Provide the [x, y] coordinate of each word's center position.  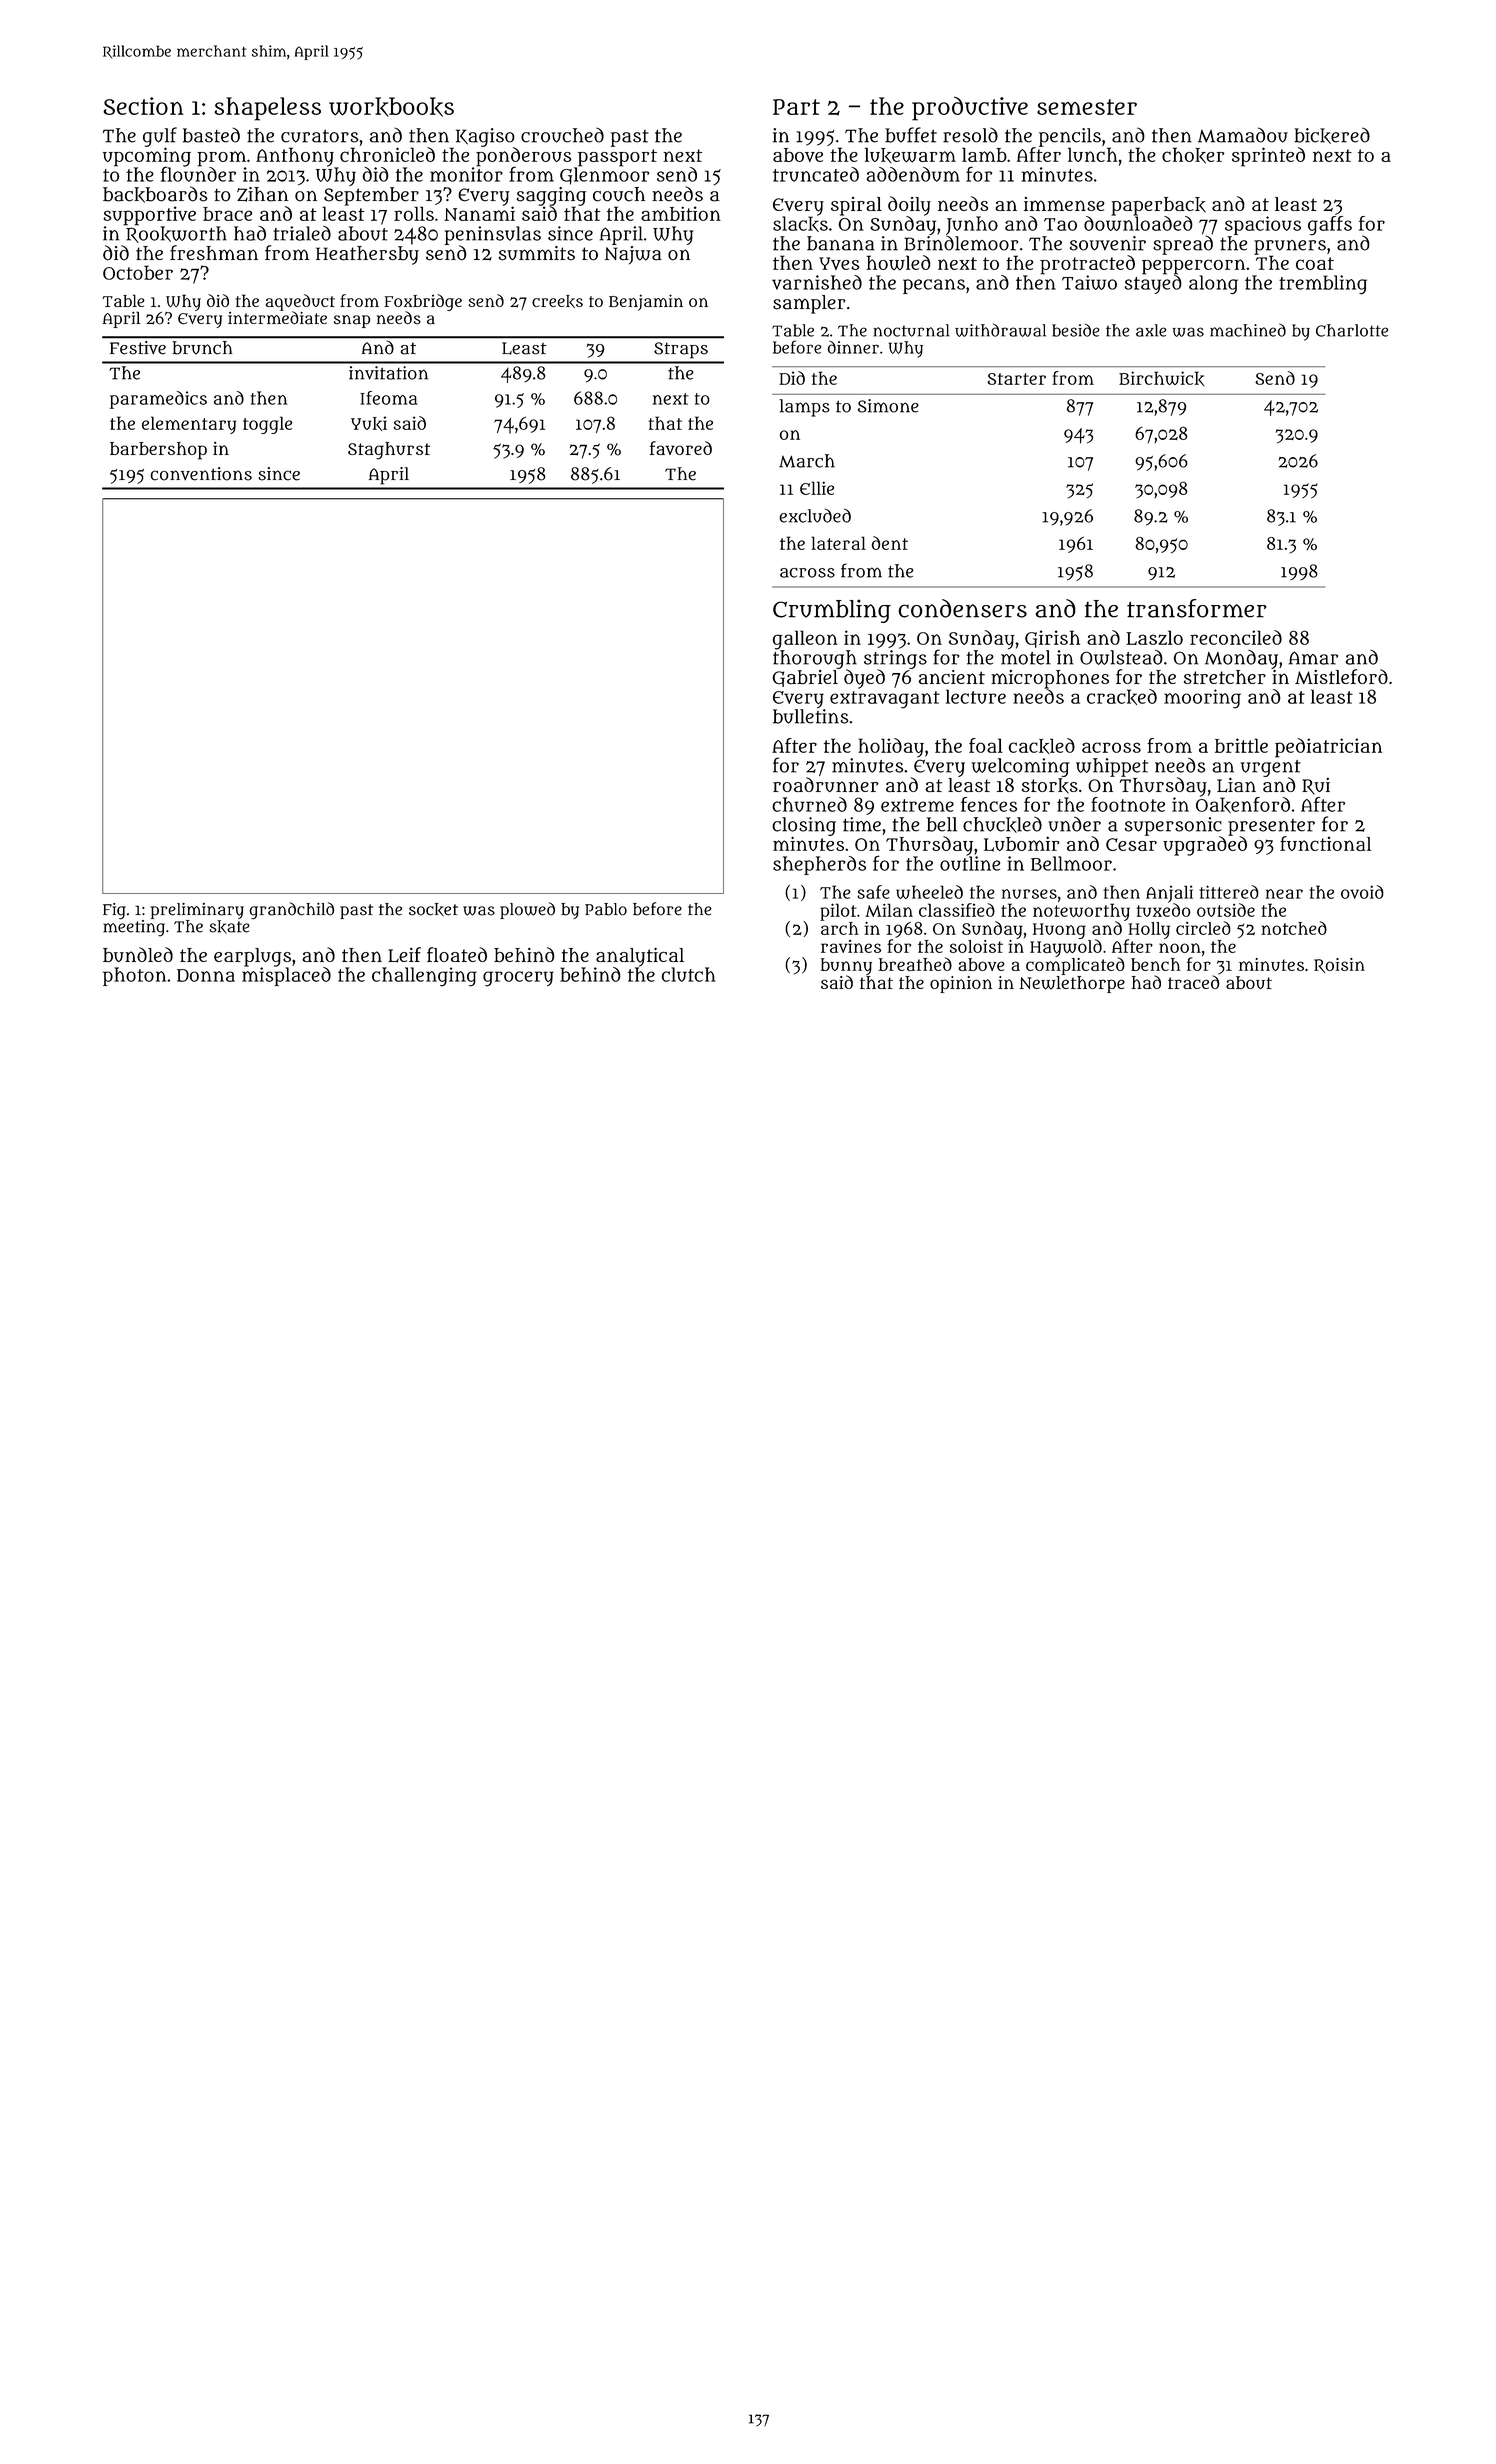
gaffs [1330, 226]
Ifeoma [389, 398]
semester [1087, 107]
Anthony [295, 157]
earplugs [252, 957]
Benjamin [646, 302]
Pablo [606, 909]
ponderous [523, 157]
